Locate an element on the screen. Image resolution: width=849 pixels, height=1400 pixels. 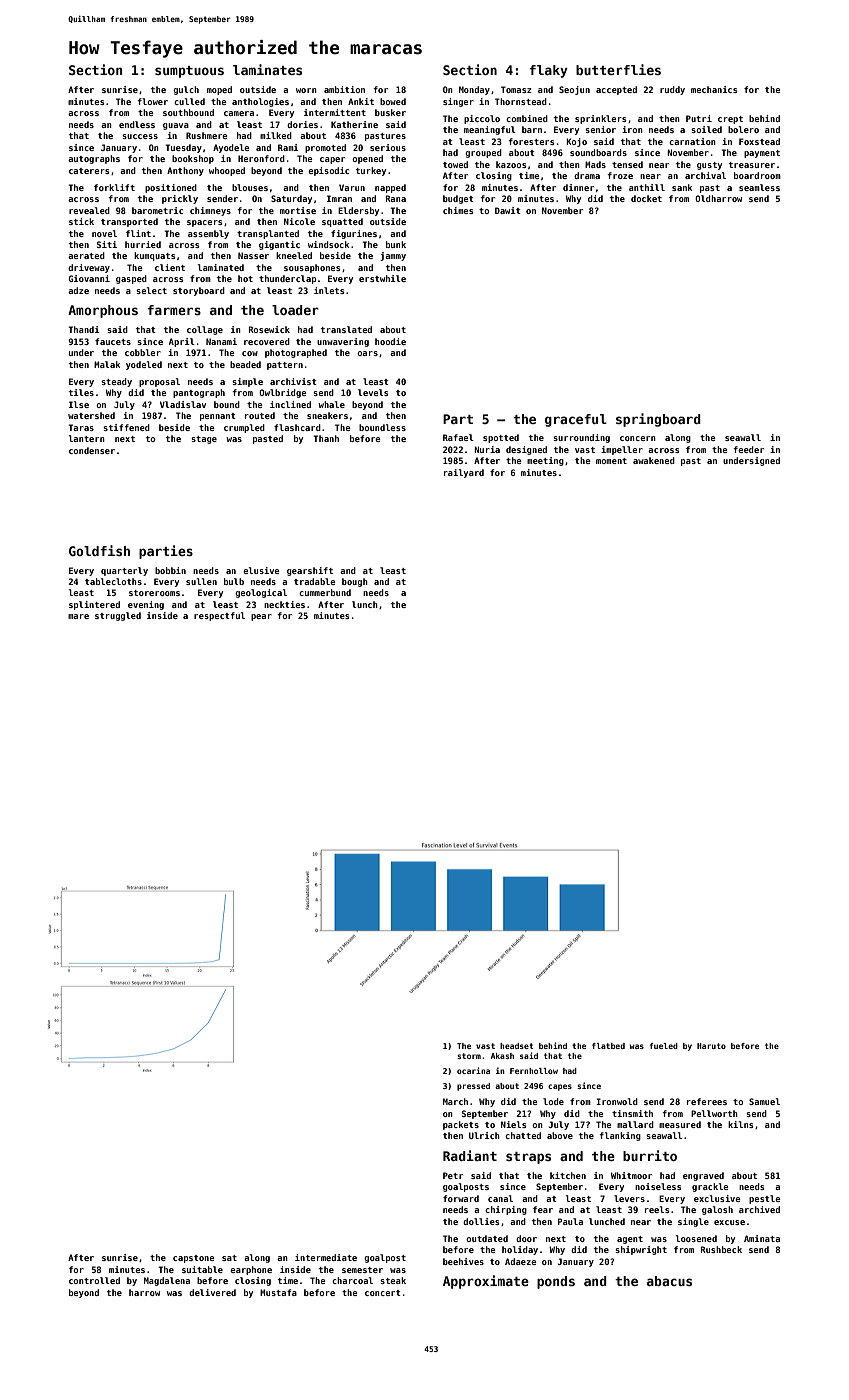
bough is located at coordinates (355, 582).
